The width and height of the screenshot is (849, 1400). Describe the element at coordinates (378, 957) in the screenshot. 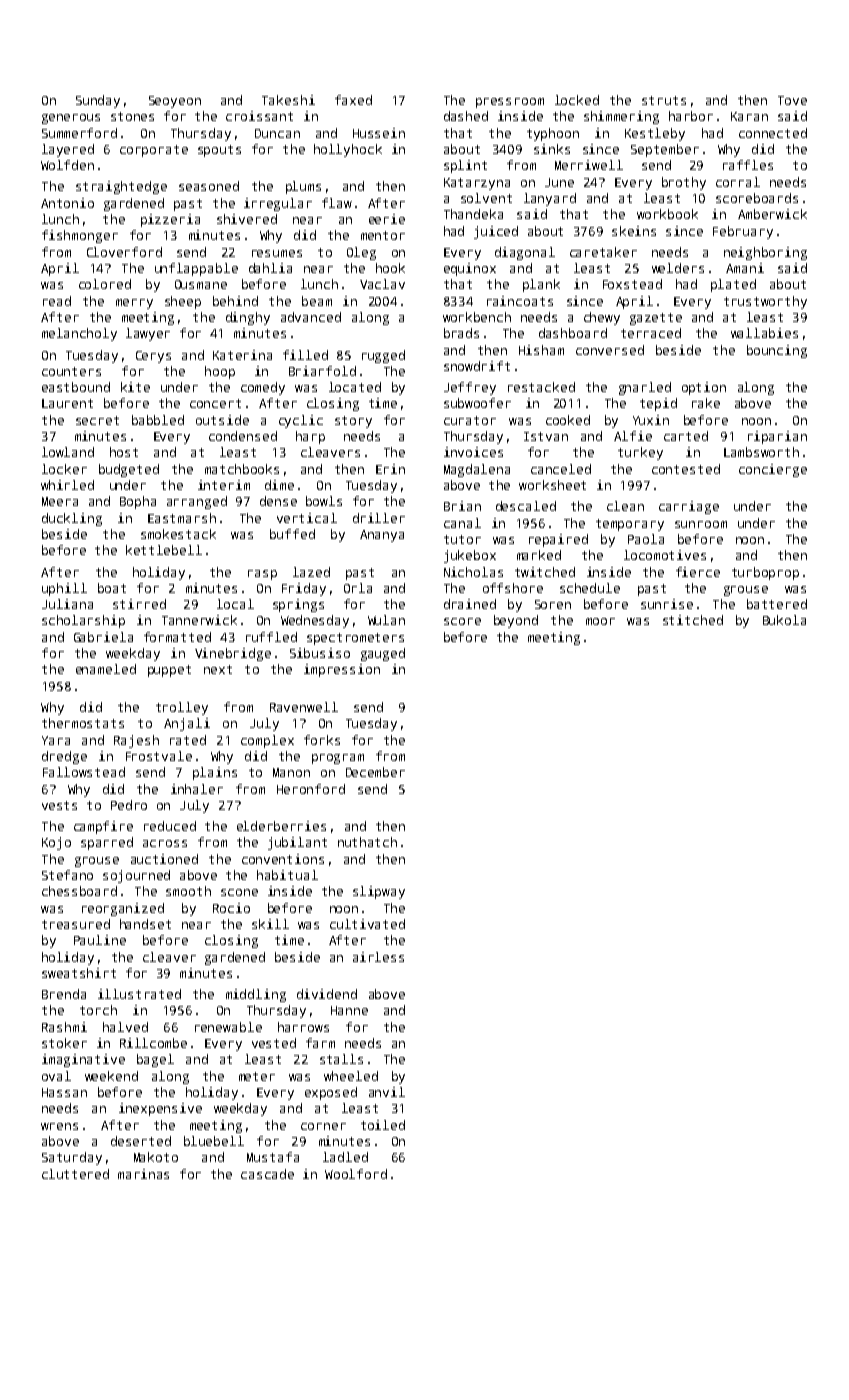

I see `airless` at that location.
